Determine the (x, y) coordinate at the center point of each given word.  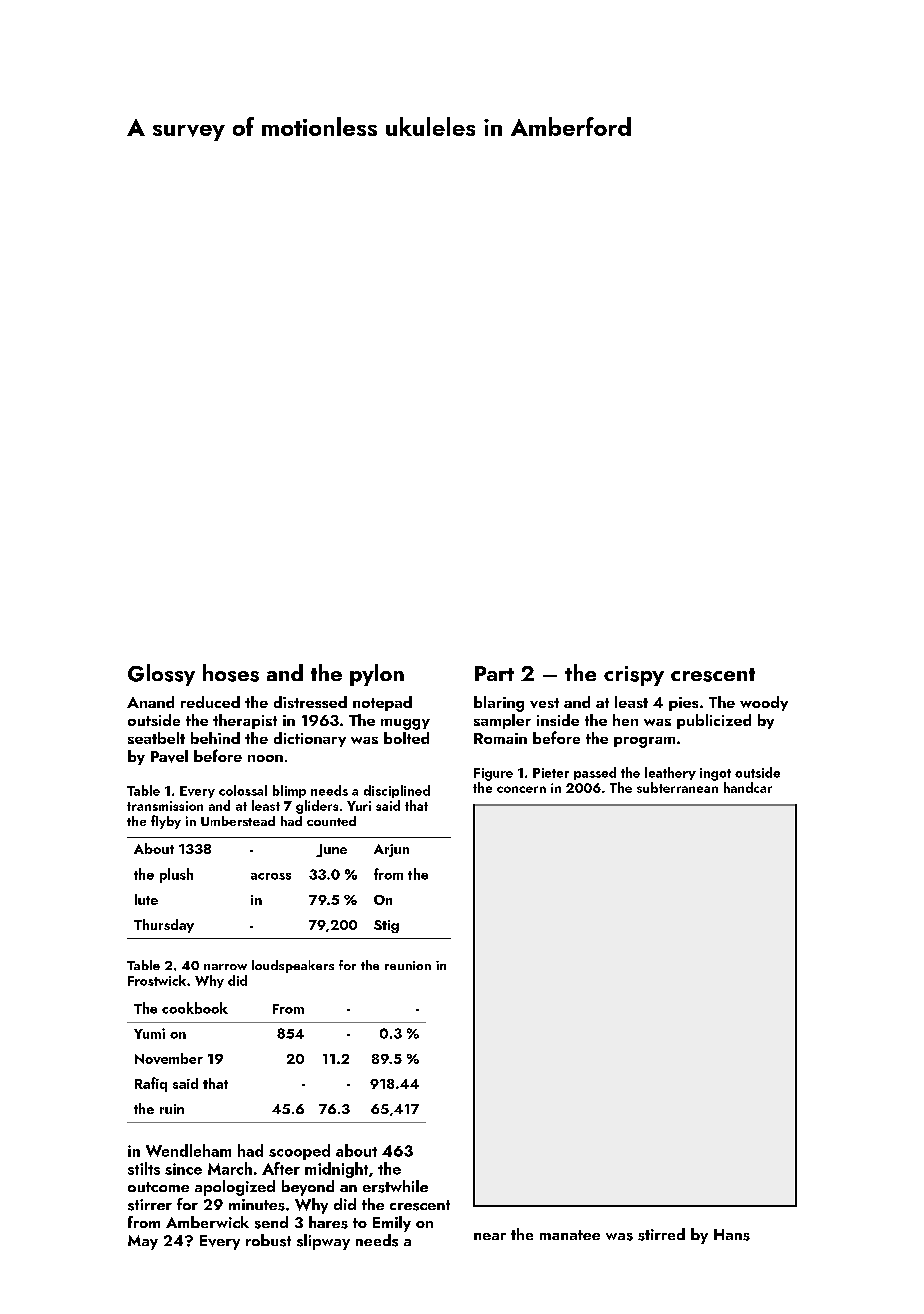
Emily (392, 1224)
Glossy (161, 675)
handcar (748, 787)
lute (146, 899)
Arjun (391, 850)
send (271, 1222)
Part (494, 673)
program (644, 742)
